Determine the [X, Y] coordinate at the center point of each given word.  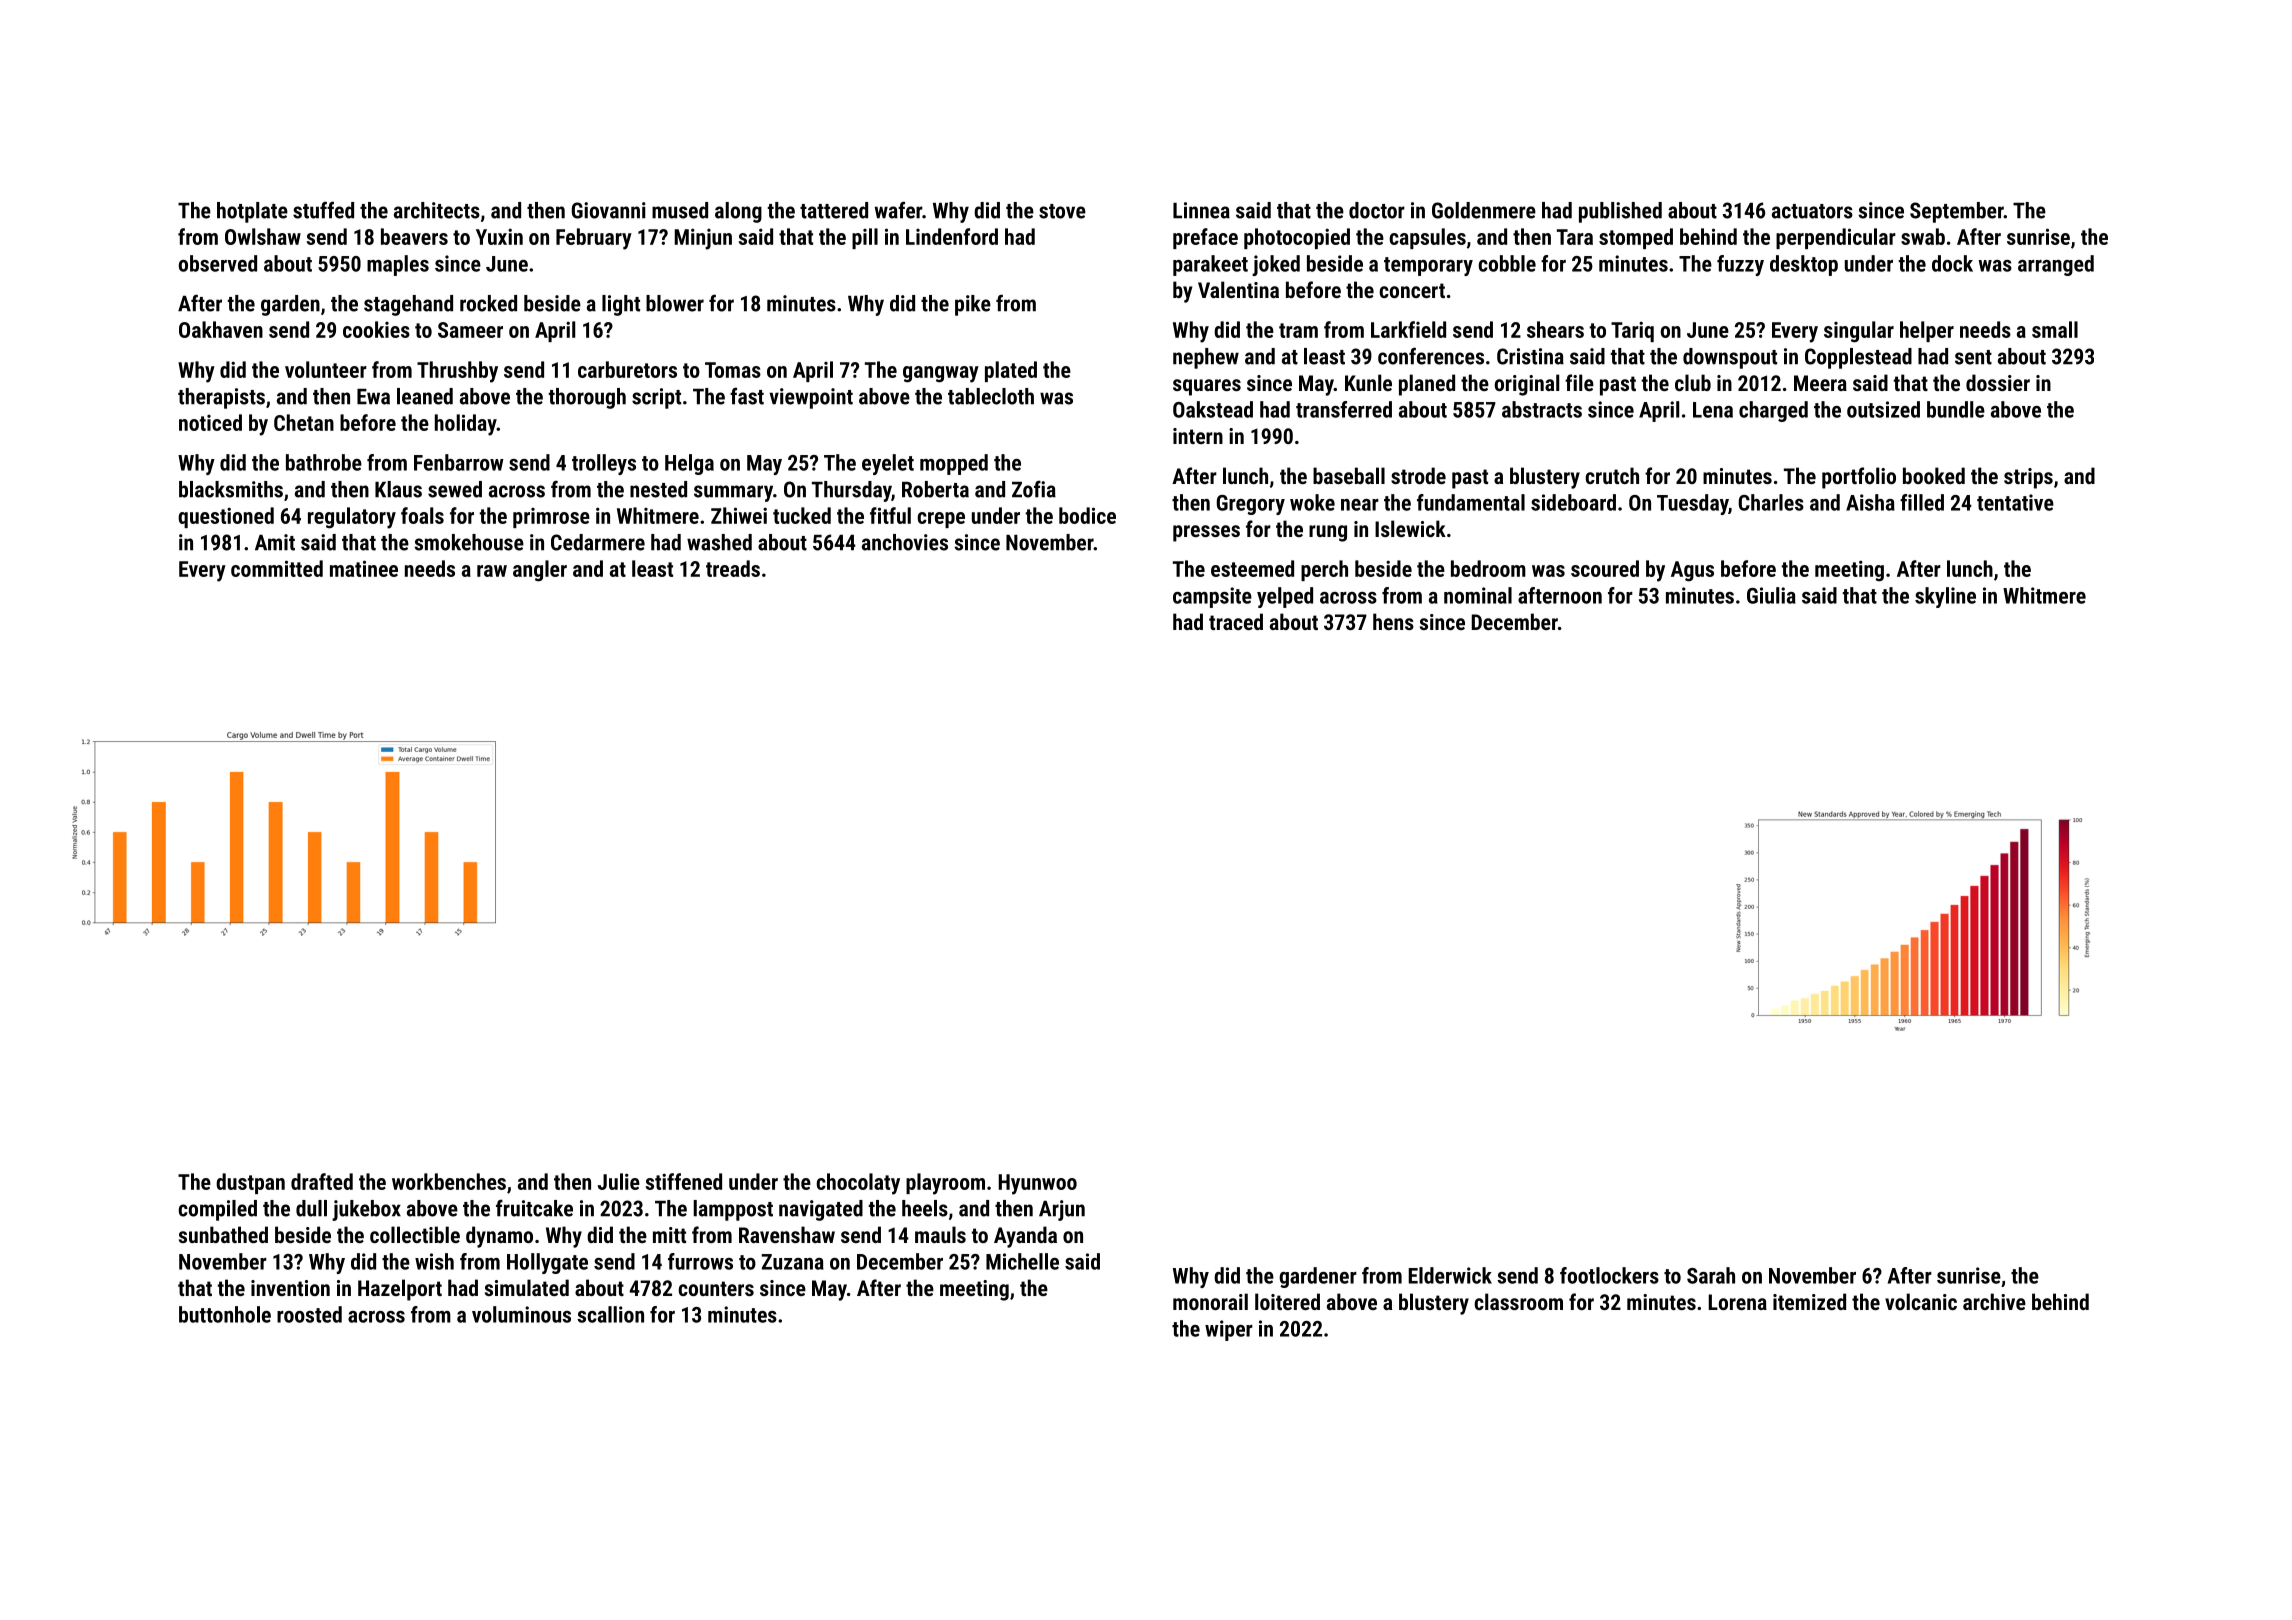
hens [1393, 621]
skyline [1945, 597]
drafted [322, 1181]
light [621, 305]
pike [973, 305]
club [1693, 382]
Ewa [373, 397]
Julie [619, 1181]
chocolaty [858, 1184]
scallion [610, 1314]
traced [1236, 621]
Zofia [1034, 489]
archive [1994, 1301]
